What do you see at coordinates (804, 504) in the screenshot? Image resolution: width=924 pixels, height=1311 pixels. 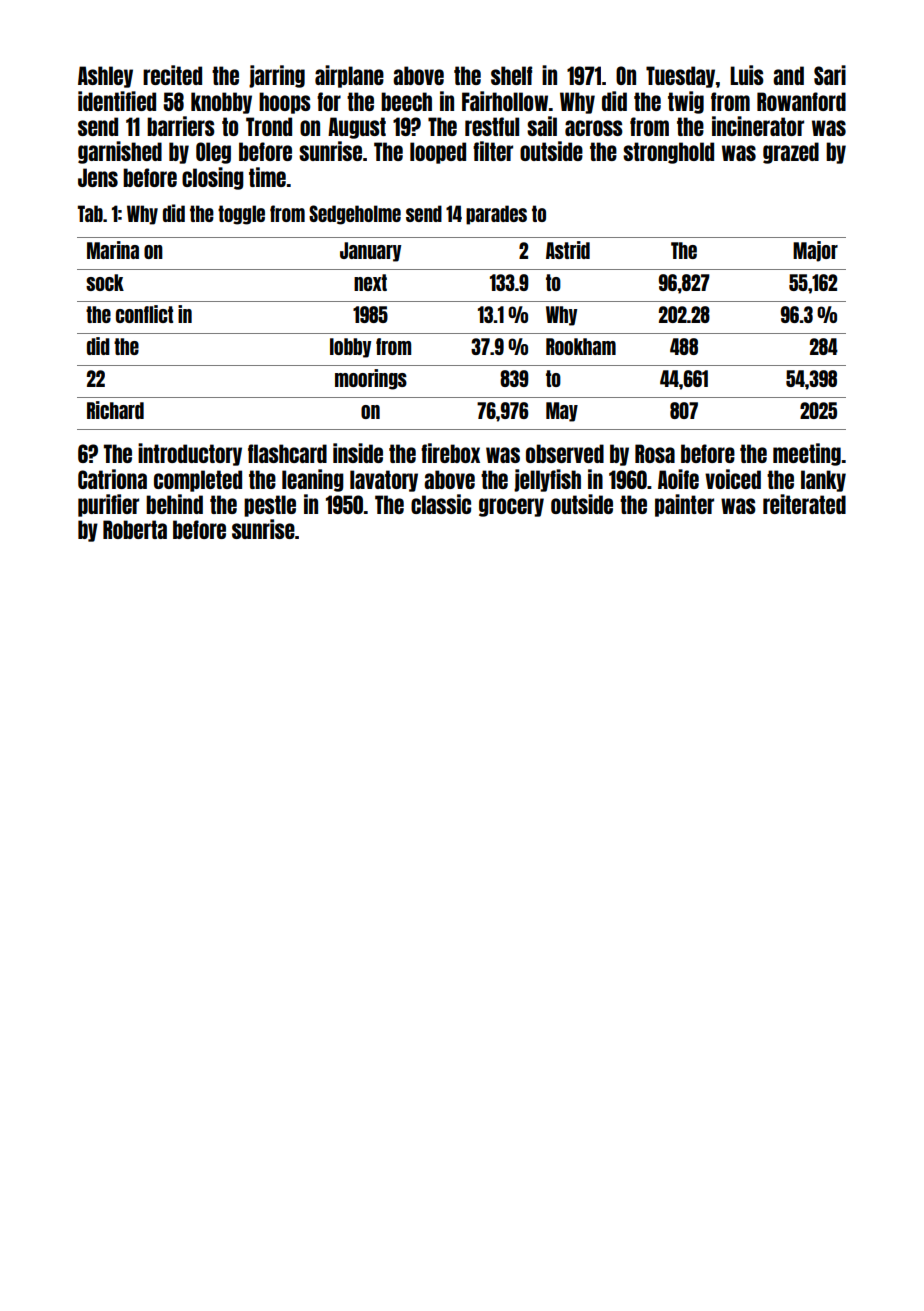 I see `reiterated` at bounding box center [804, 504].
